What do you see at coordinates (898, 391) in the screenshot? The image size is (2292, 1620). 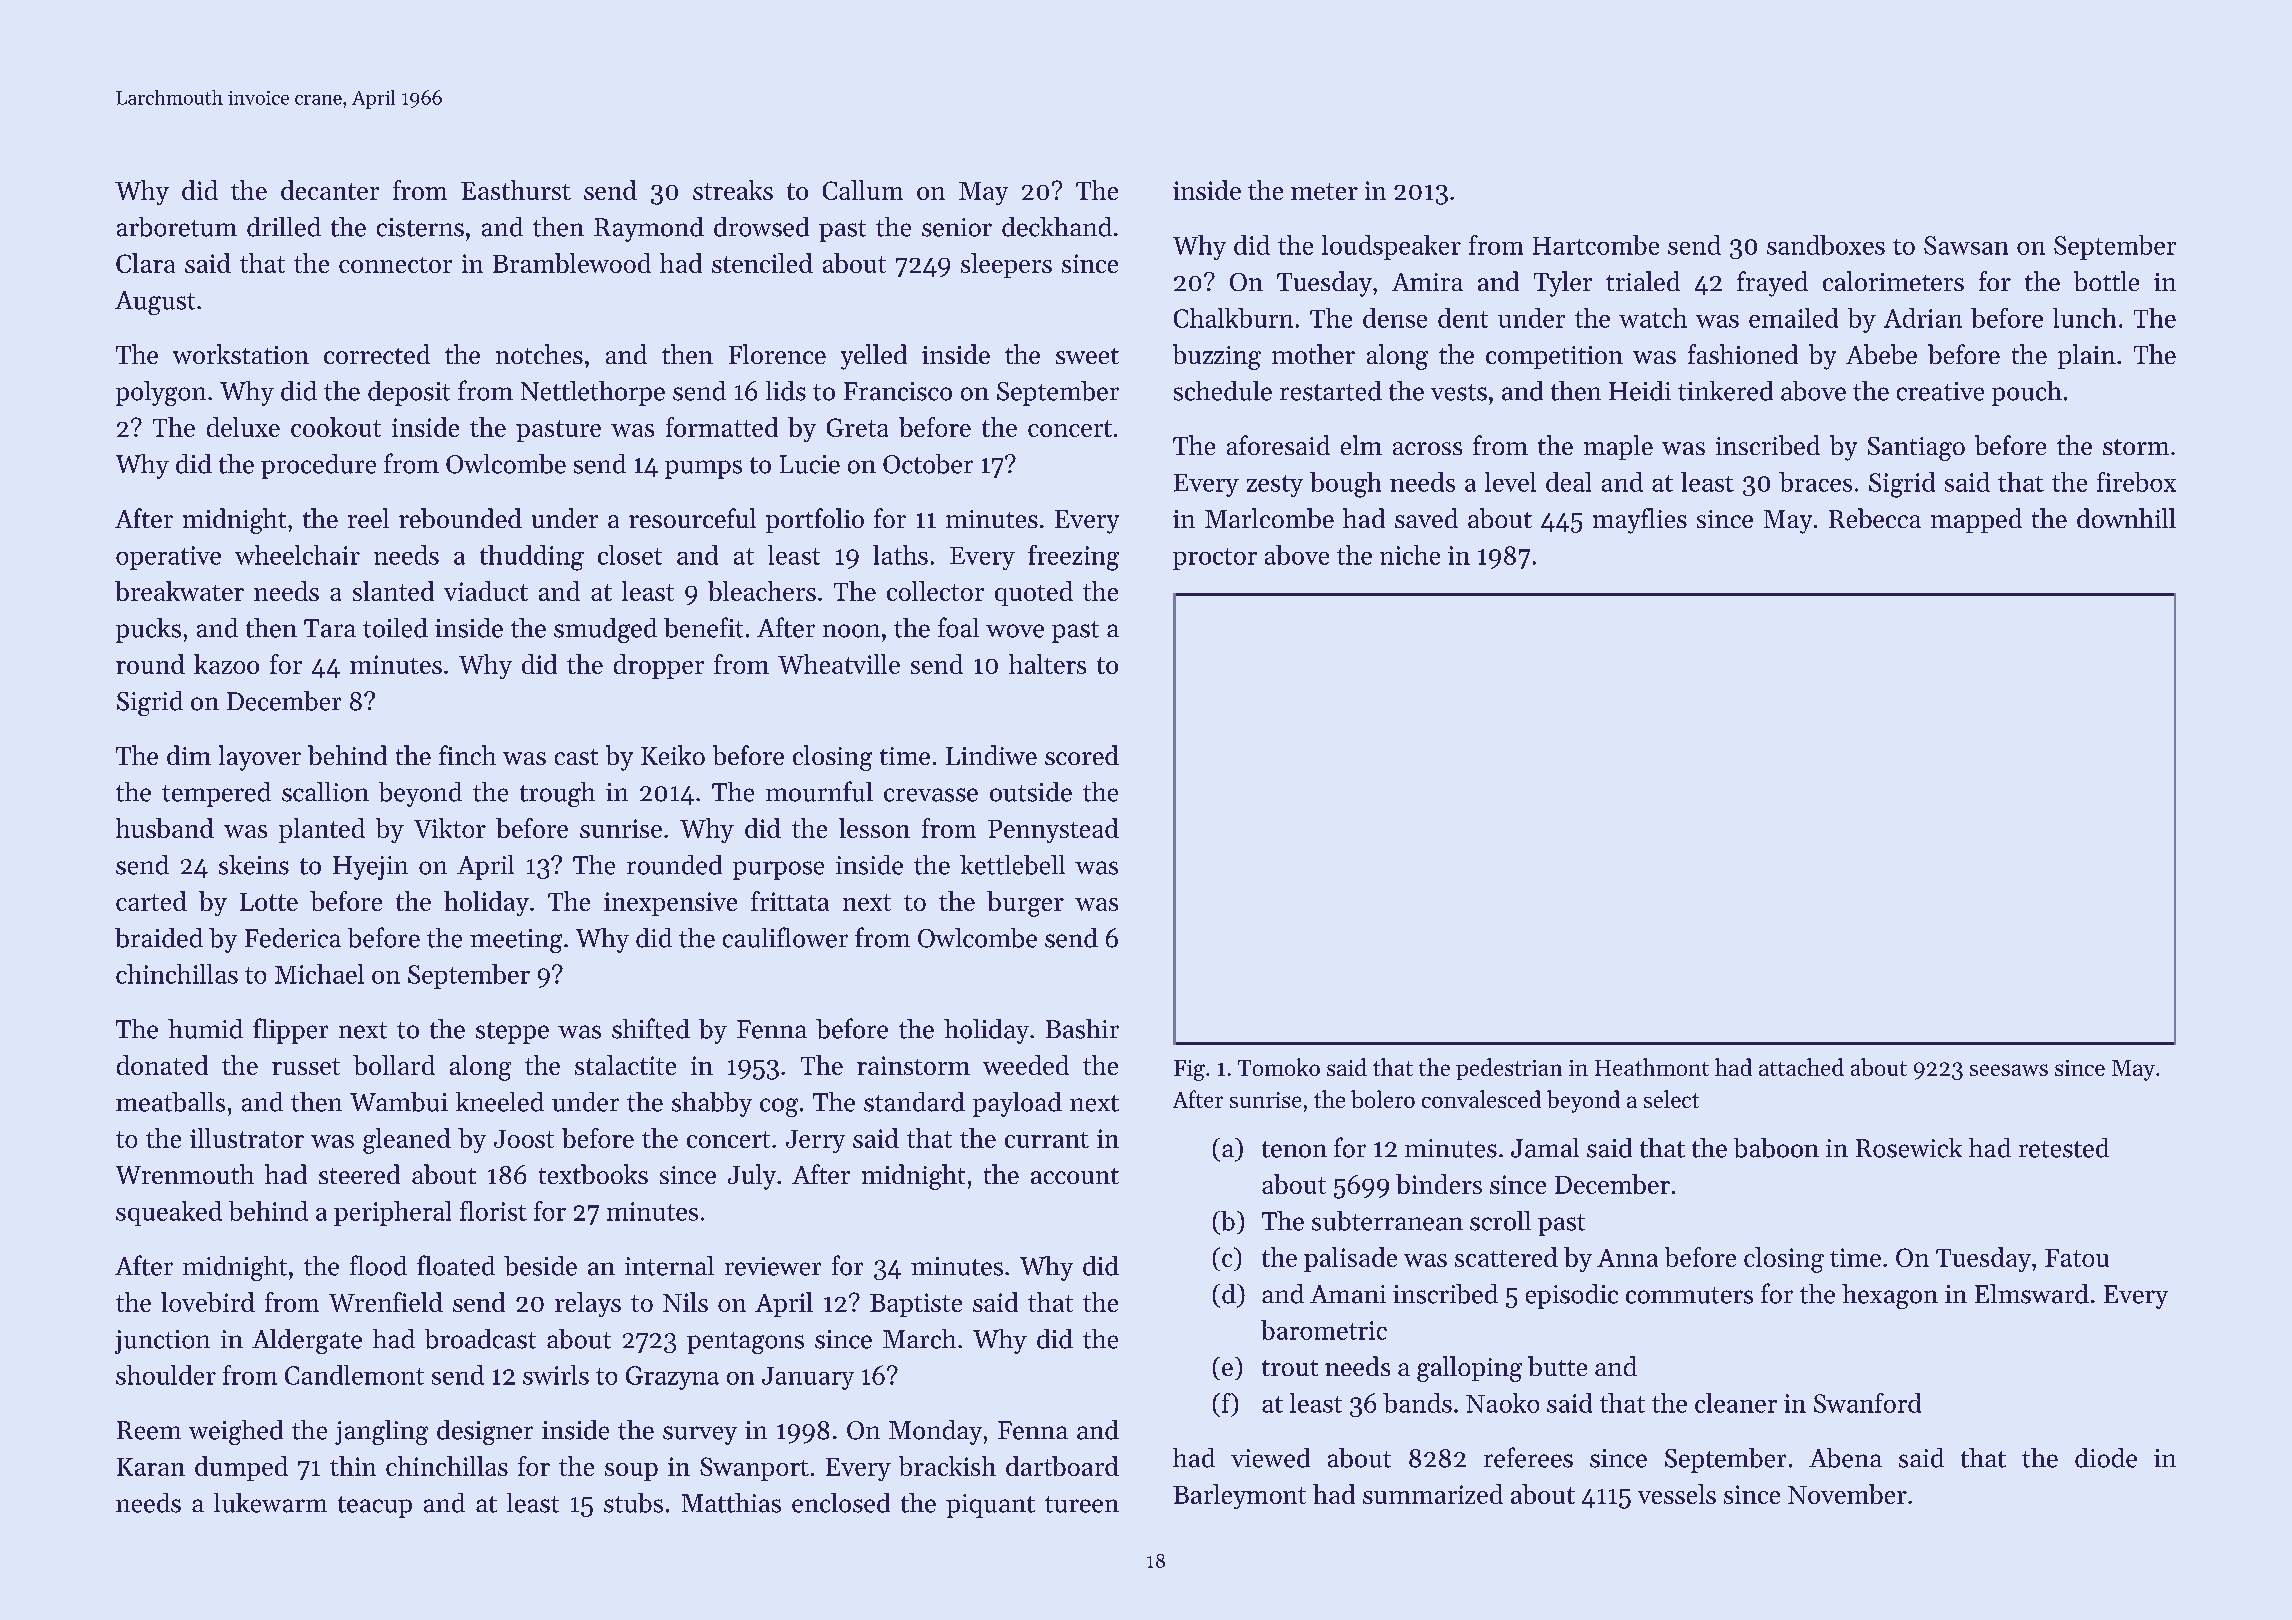 I see `Francisco` at bounding box center [898, 391].
